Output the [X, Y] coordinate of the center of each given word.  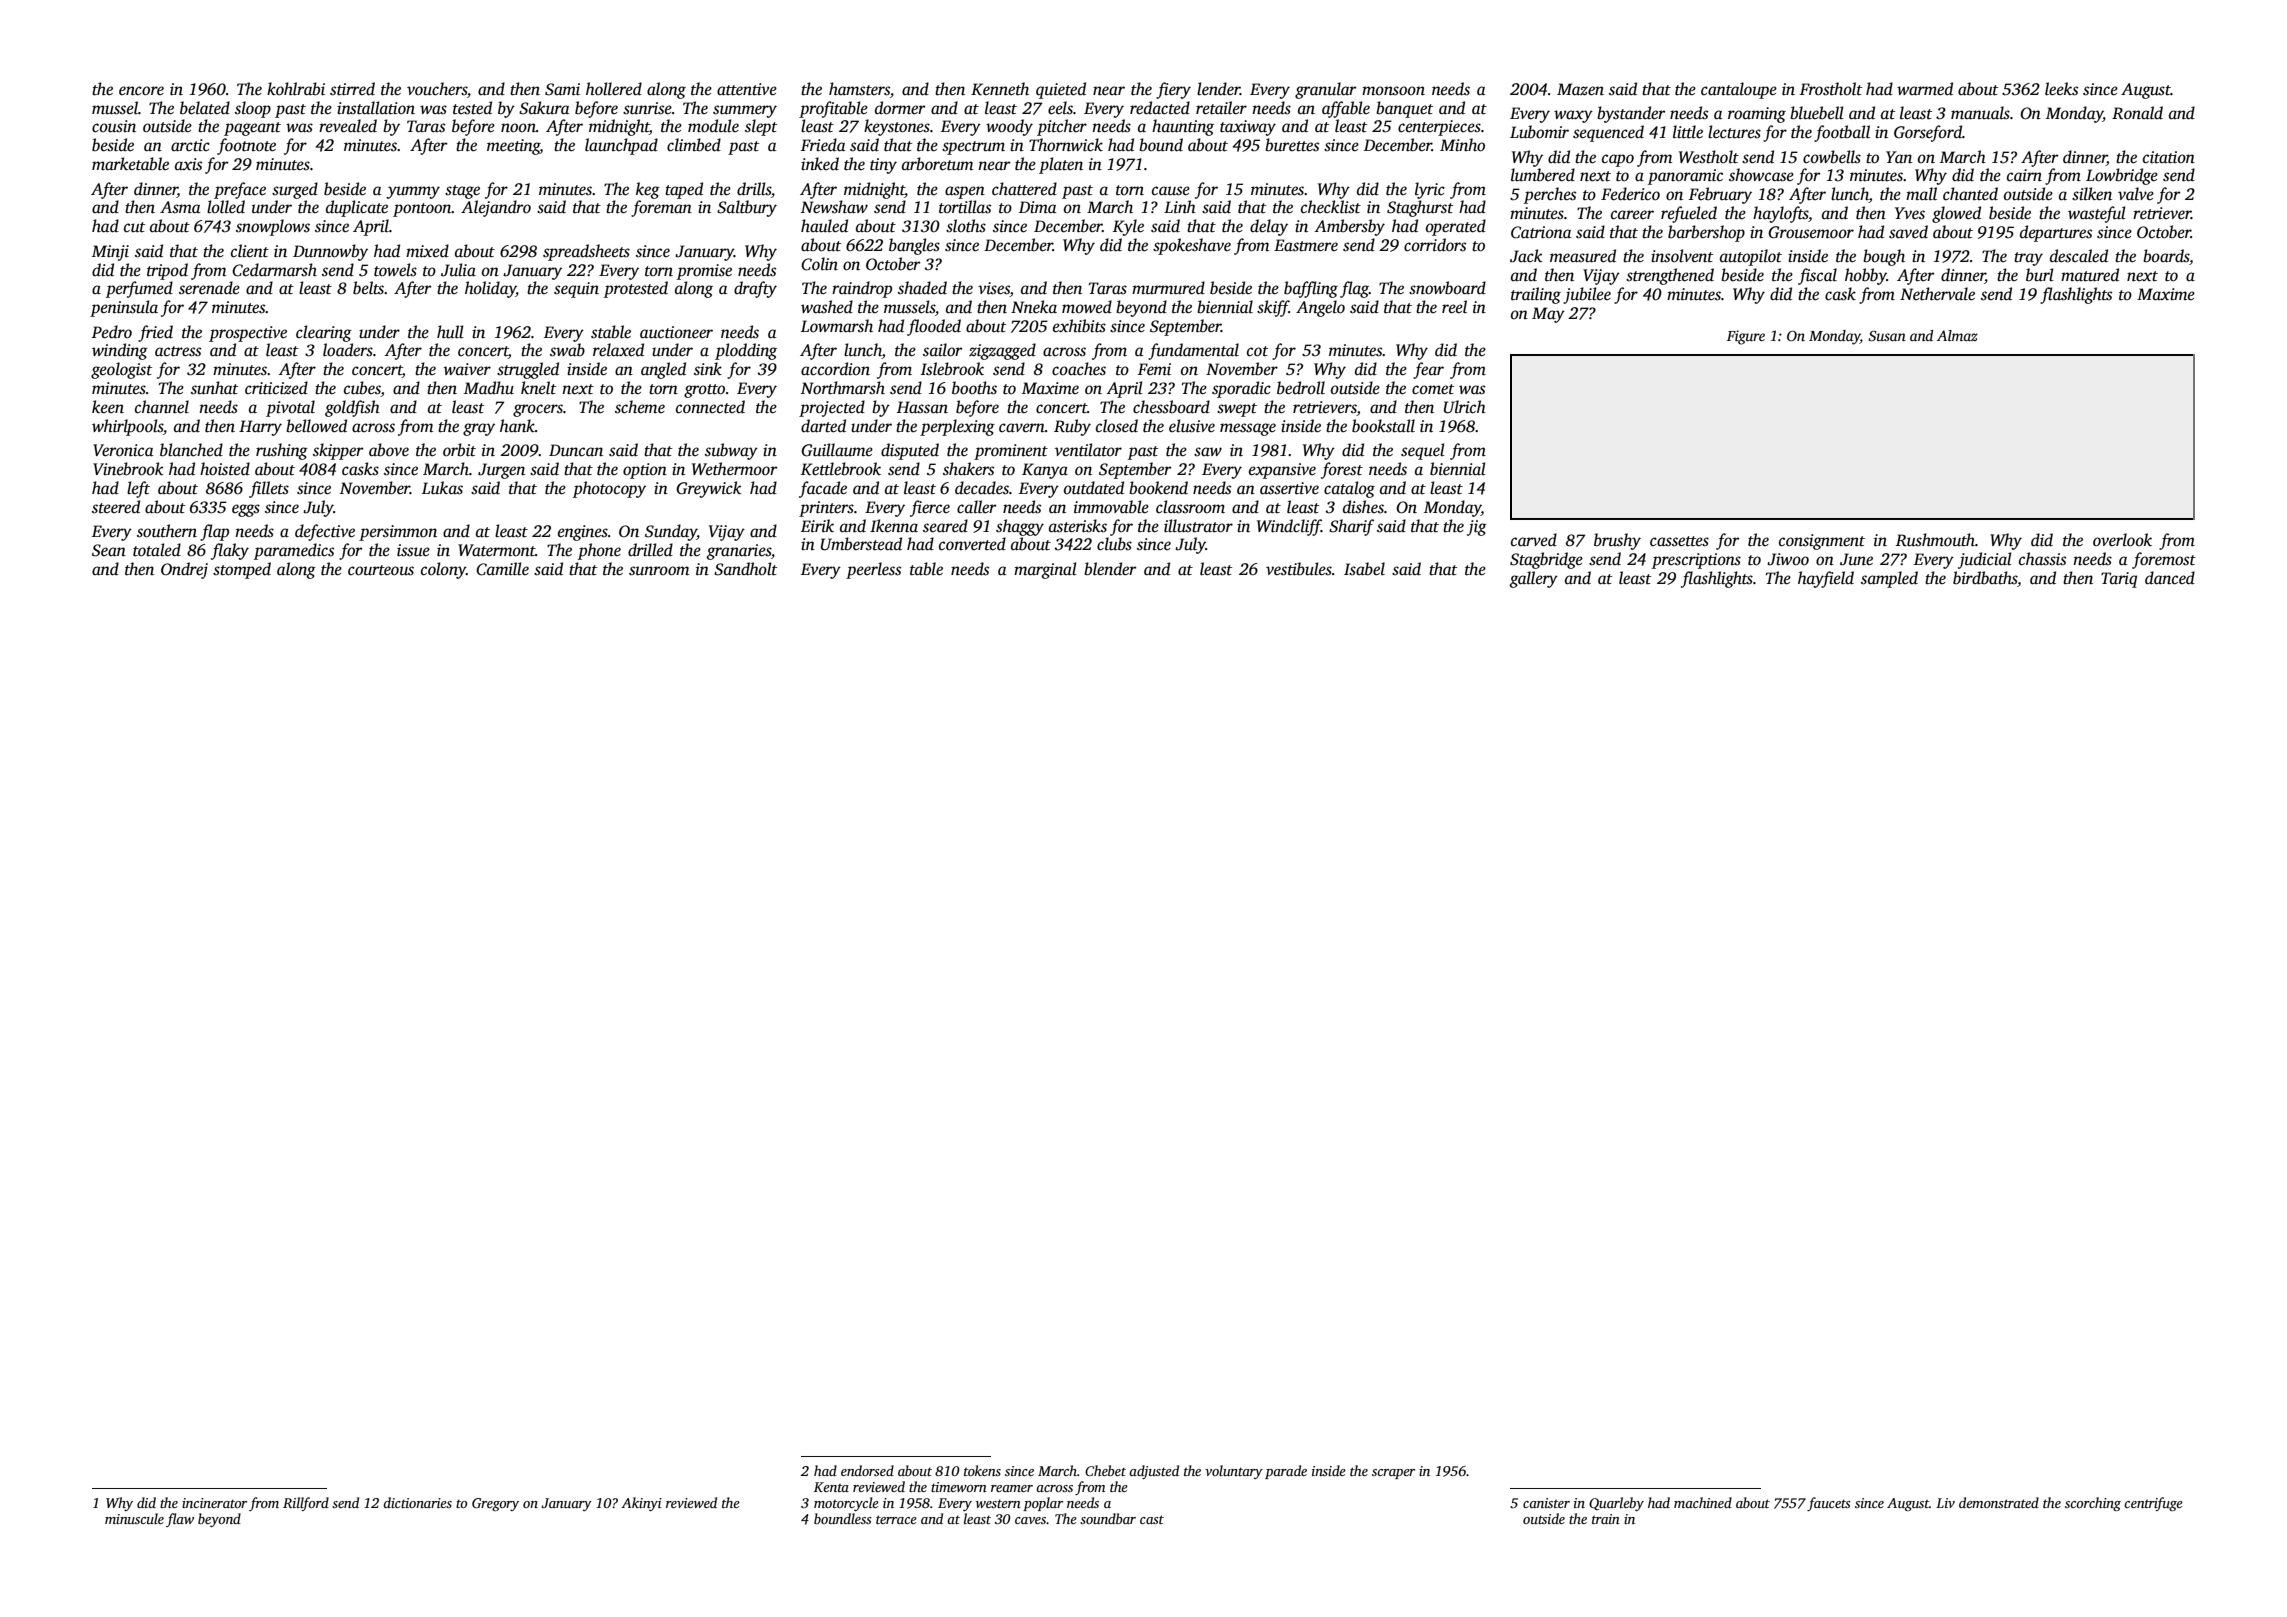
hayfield [1826, 579]
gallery [1533, 579]
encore [141, 91]
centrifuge [2153, 1504]
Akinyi [641, 1504]
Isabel [1364, 569]
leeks [2061, 89]
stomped [242, 570]
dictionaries [417, 1502]
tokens [982, 1470]
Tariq [2119, 580]
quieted [1061, 90]
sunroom [659, 571]
